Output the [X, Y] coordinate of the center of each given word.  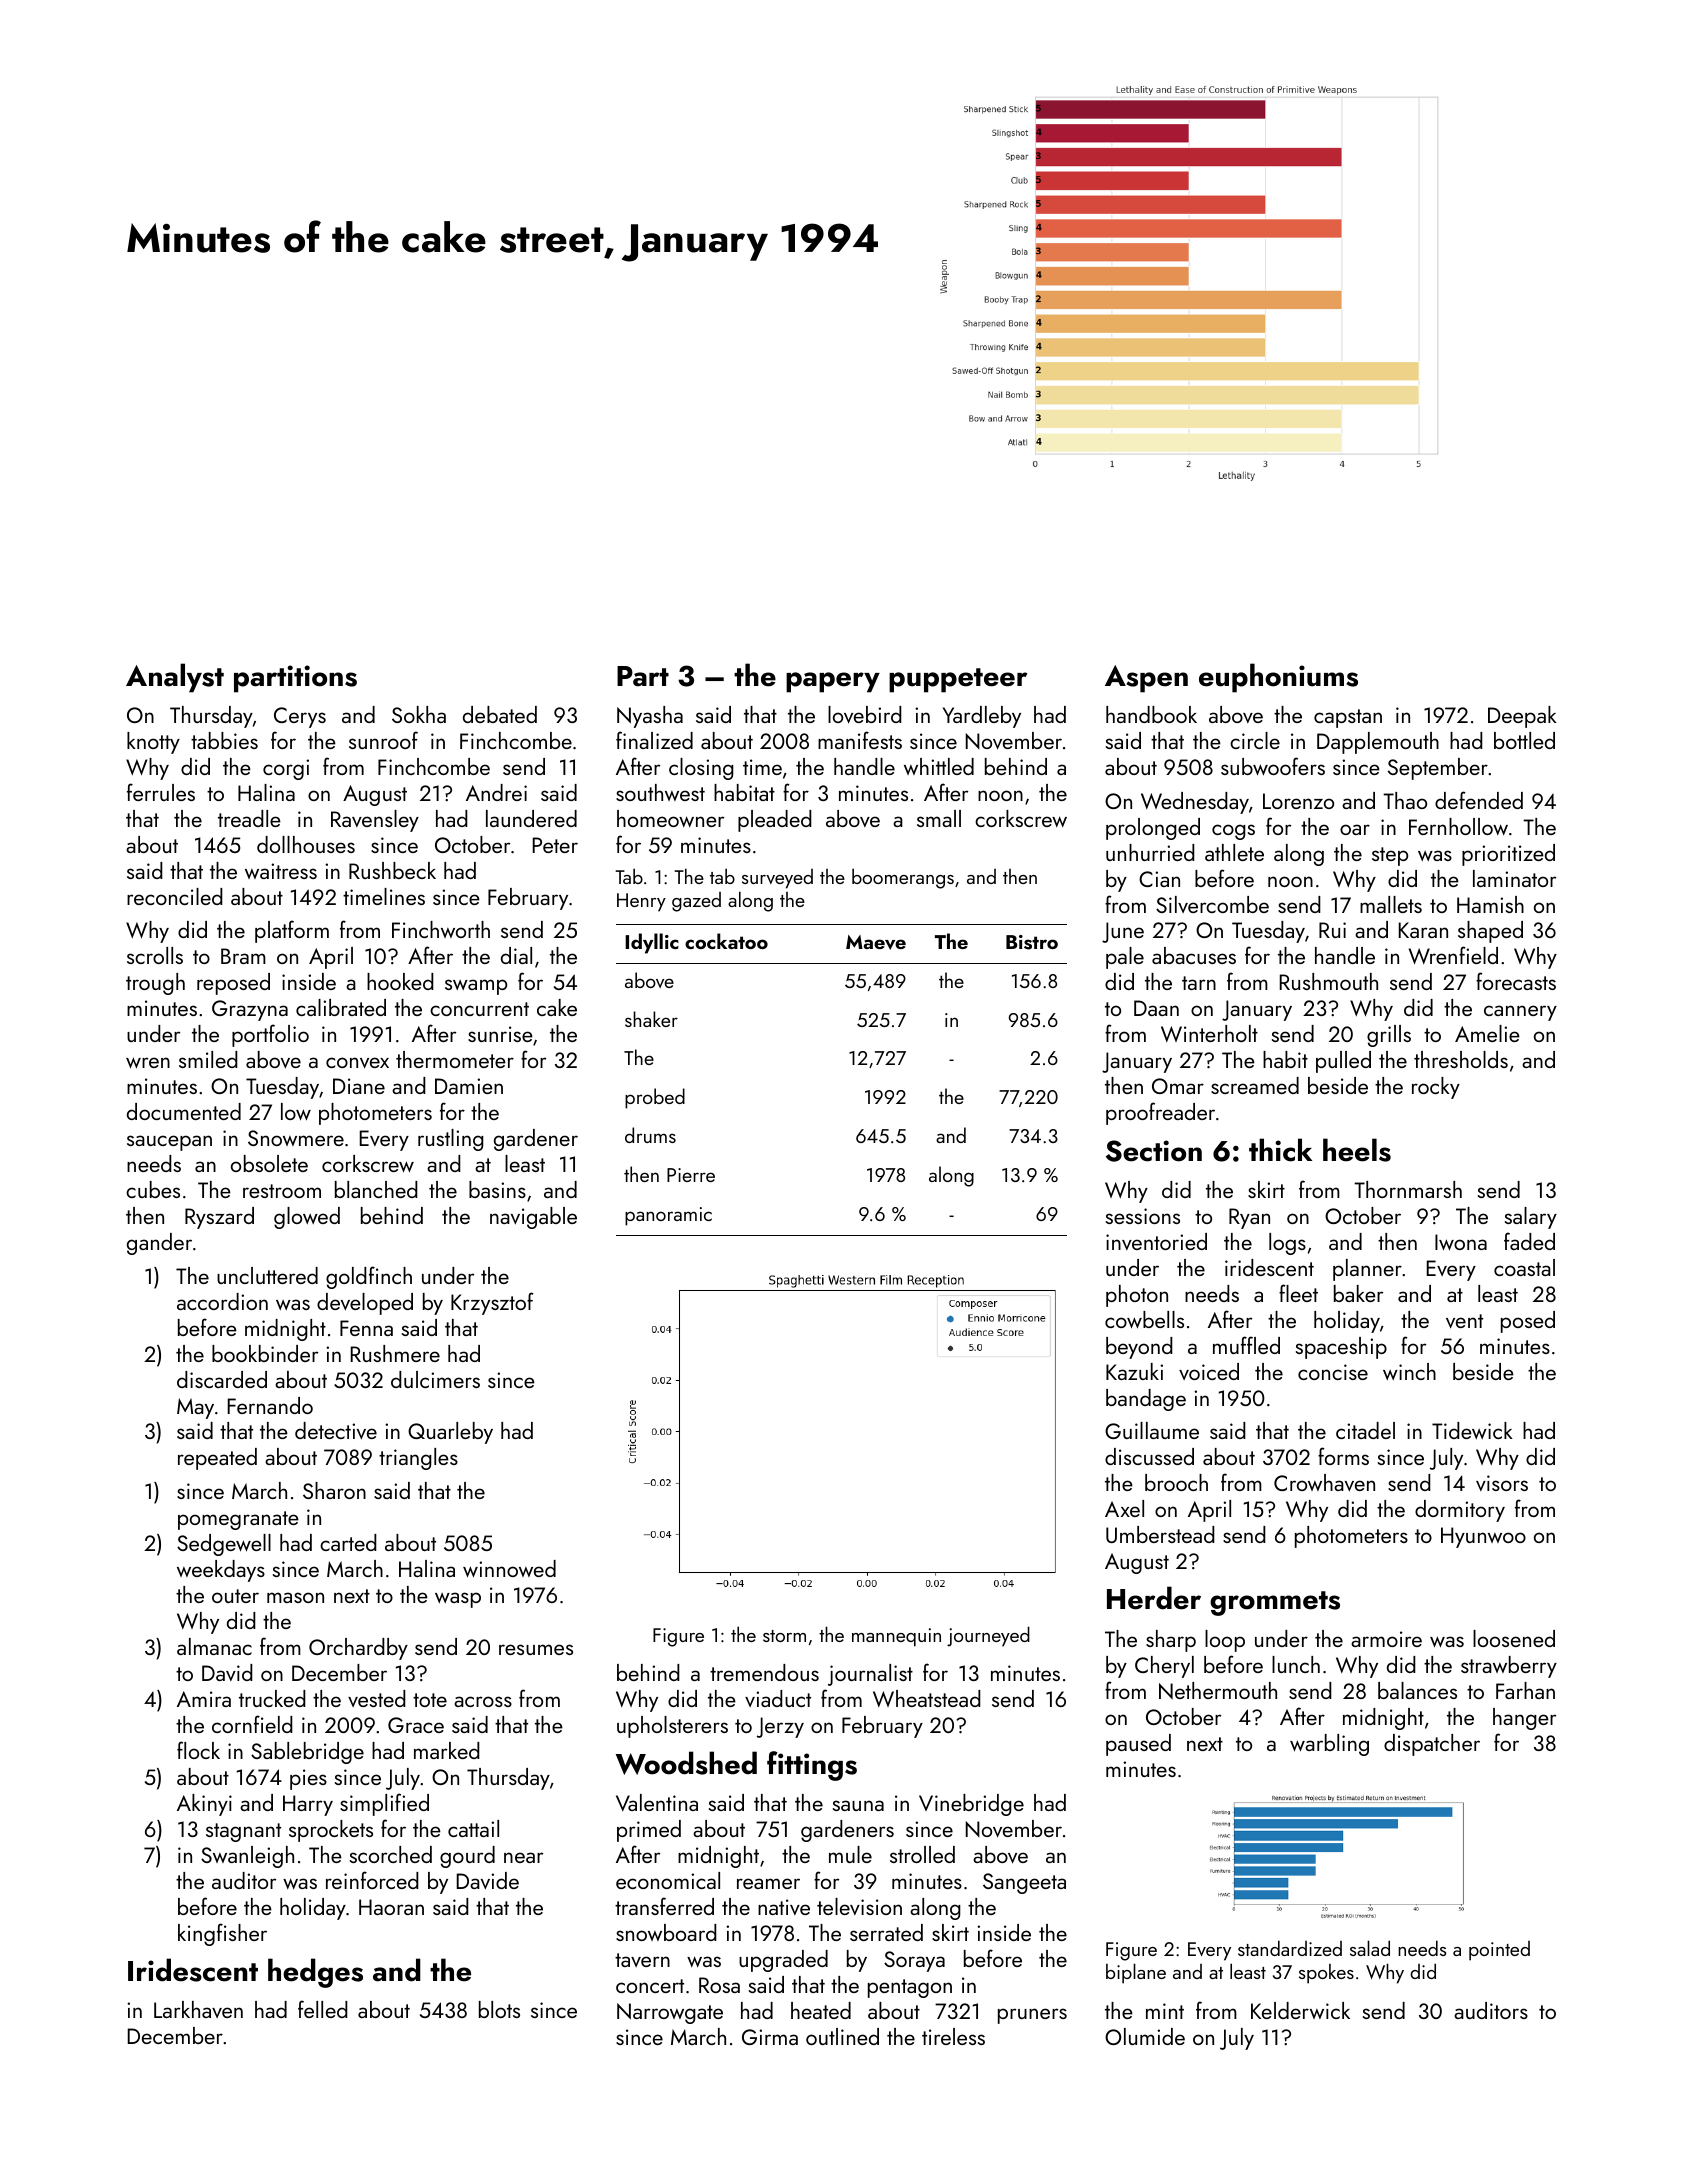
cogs [1233, 832]
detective [336, 1431]
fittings [812, 1766]
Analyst [175, 678]
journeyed [988, 1636]
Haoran [391, 1907]
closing [701, 769]
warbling [1329, 1745]
